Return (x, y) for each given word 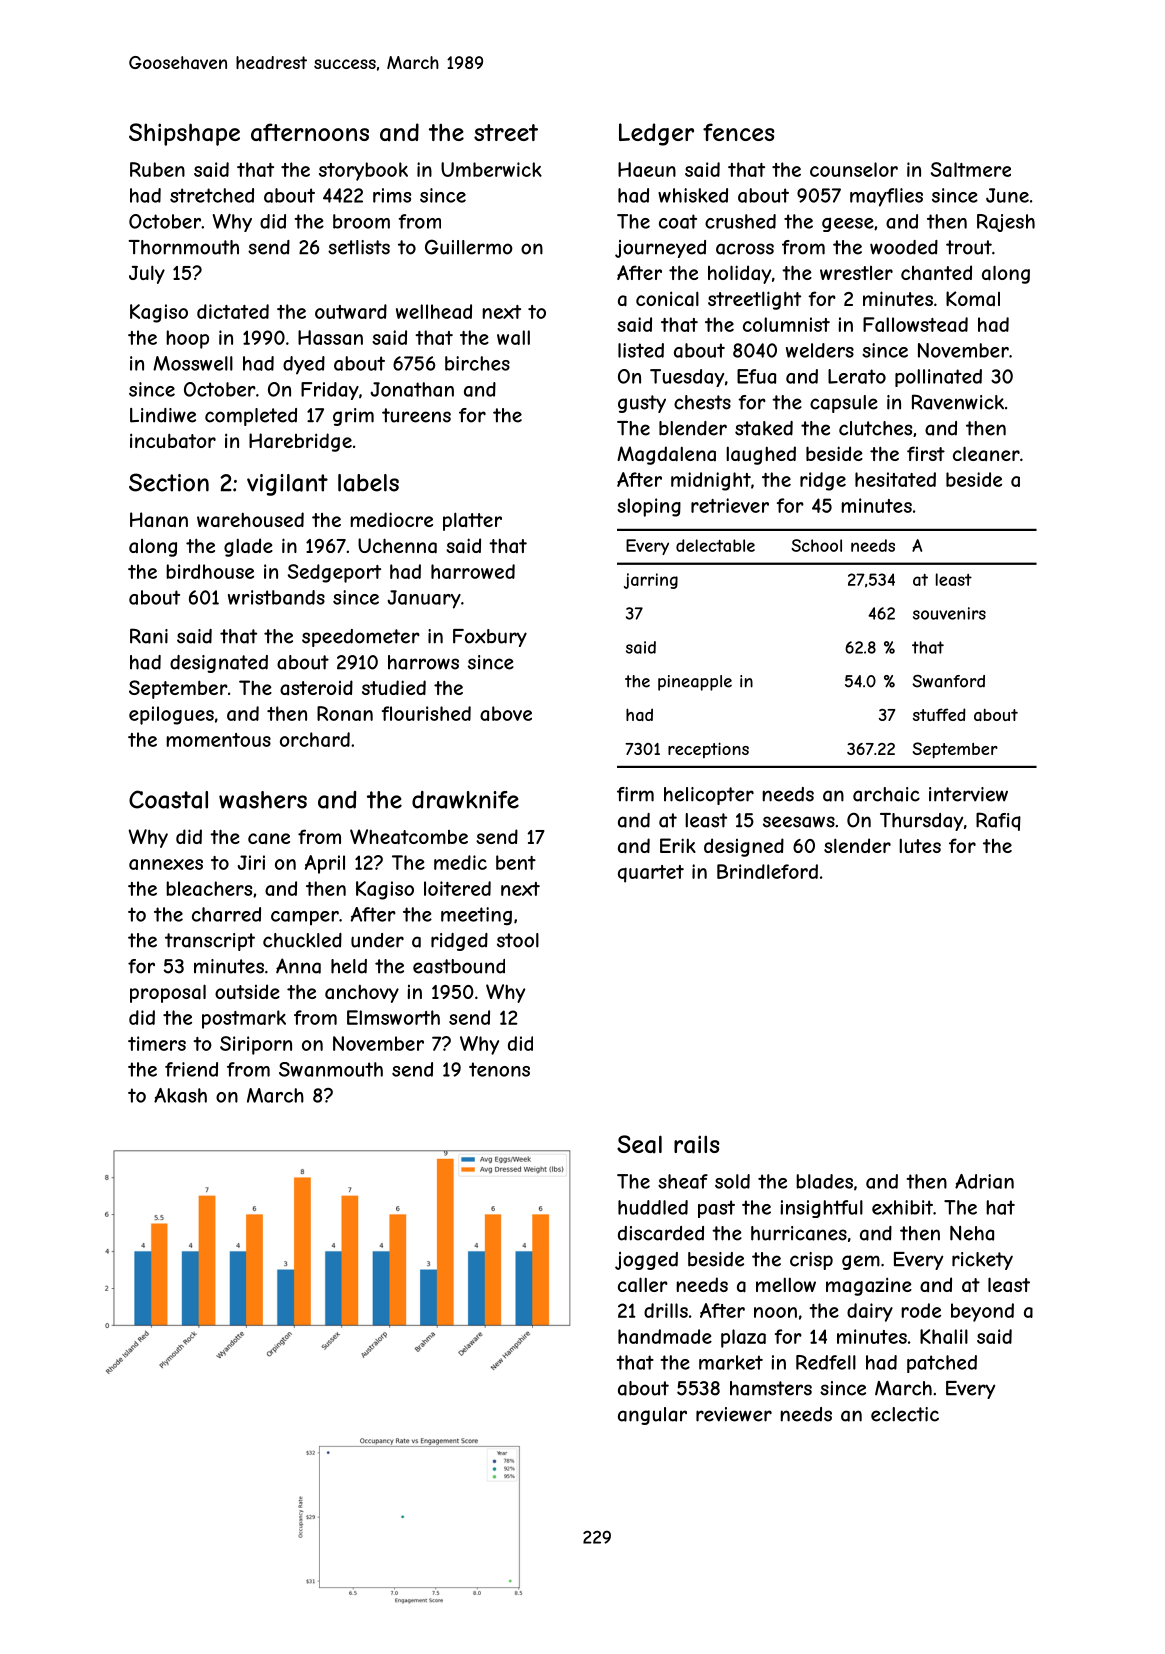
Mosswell (193, 363)
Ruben (157, 169)
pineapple (695, 683)
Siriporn (256, 1045)
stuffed (939, 714)
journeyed (660, 249)
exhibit (902, 1207)
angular (652, 1416)
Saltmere (971, 169)
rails (697, 1144)
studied (394, 687)
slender (857, 845)
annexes (166, 864)
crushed (740, 221)
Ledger (656, 134)
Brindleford (767, 871)
